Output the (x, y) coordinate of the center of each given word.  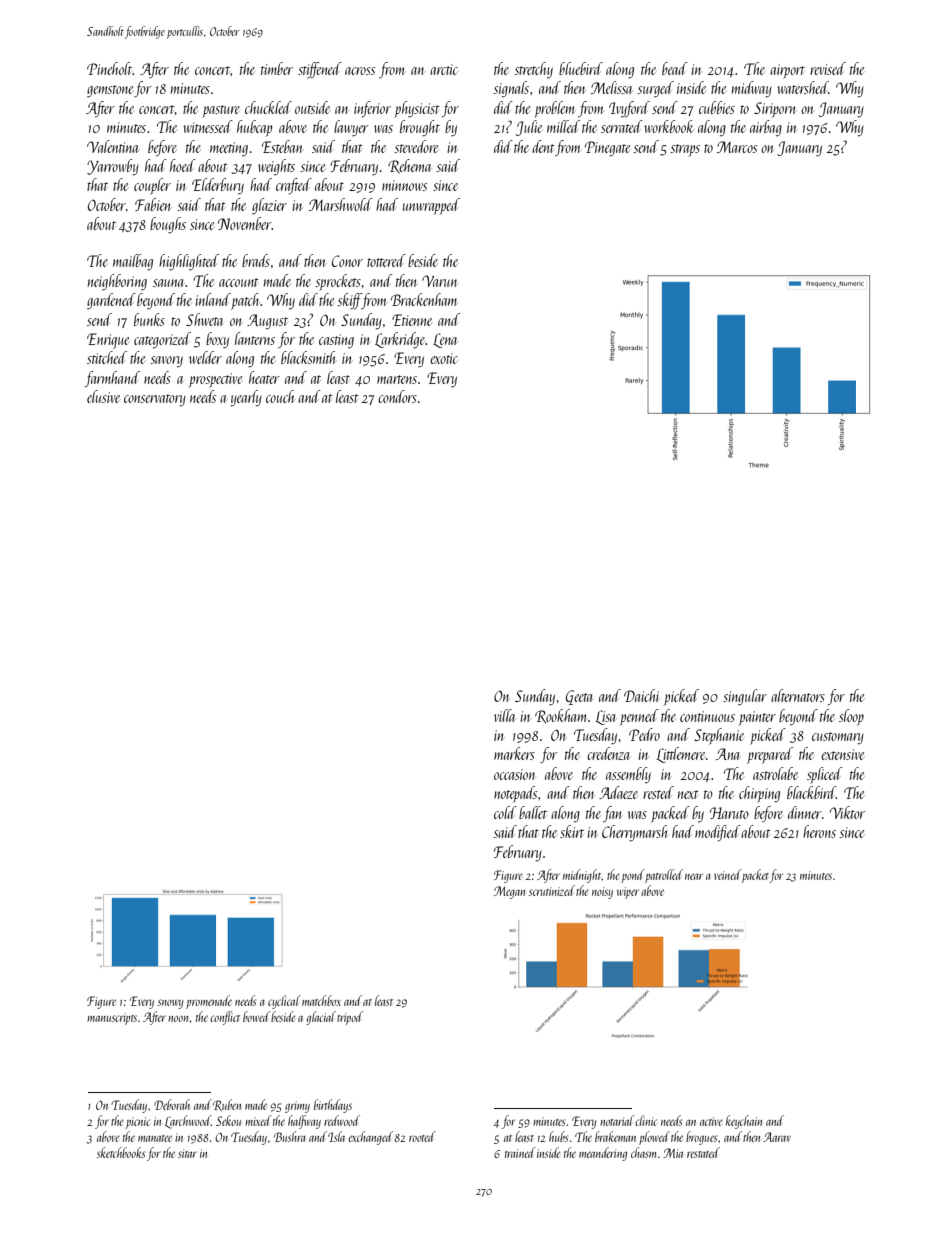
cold (505, 812)
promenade (209, 1002)
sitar (187, 1153)
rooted (422, 1136)
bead (675, 68)
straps (685, 150)
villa (504, 715)
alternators (798, 695)
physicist (417, 109)
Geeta (579, 697)
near (694, 876)
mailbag (133, 262)
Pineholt (110, 68)
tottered (386, 260)
